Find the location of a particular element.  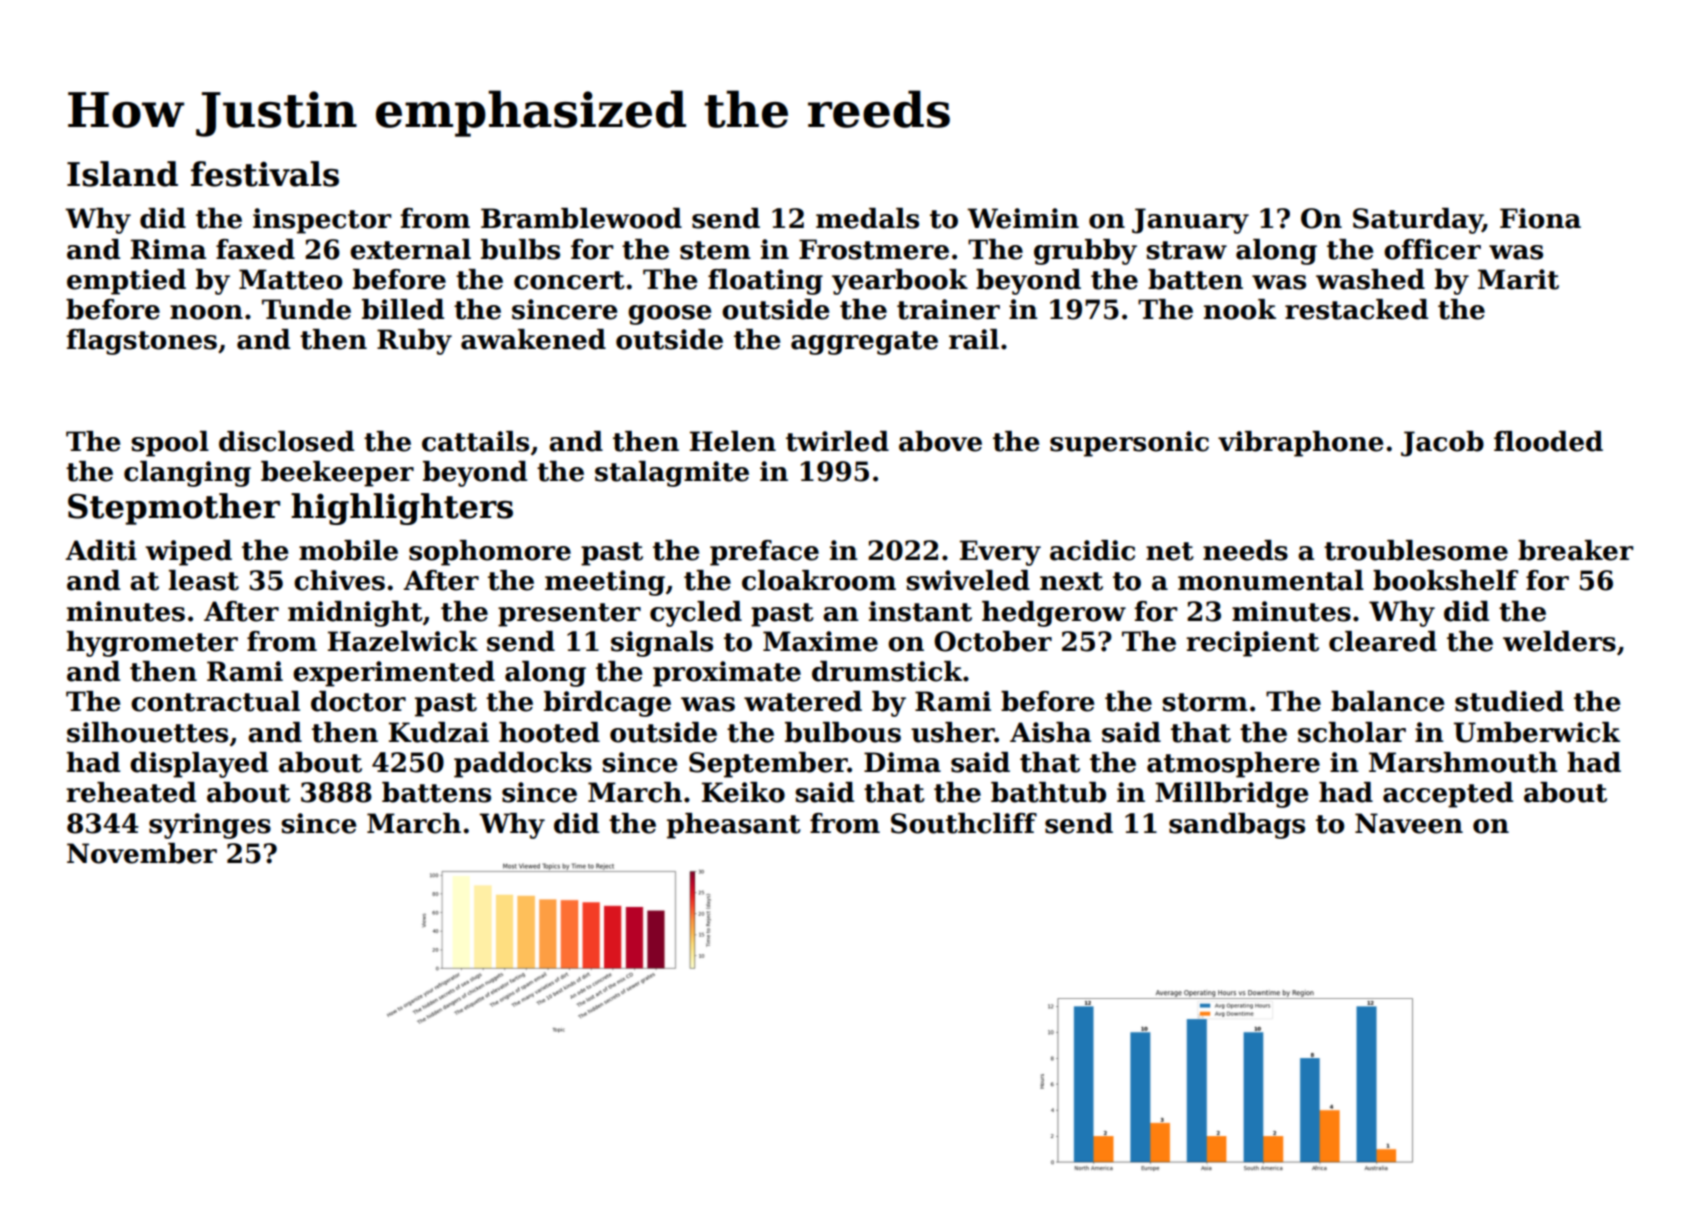

Fiona is located at coordinates (1540, 218).
